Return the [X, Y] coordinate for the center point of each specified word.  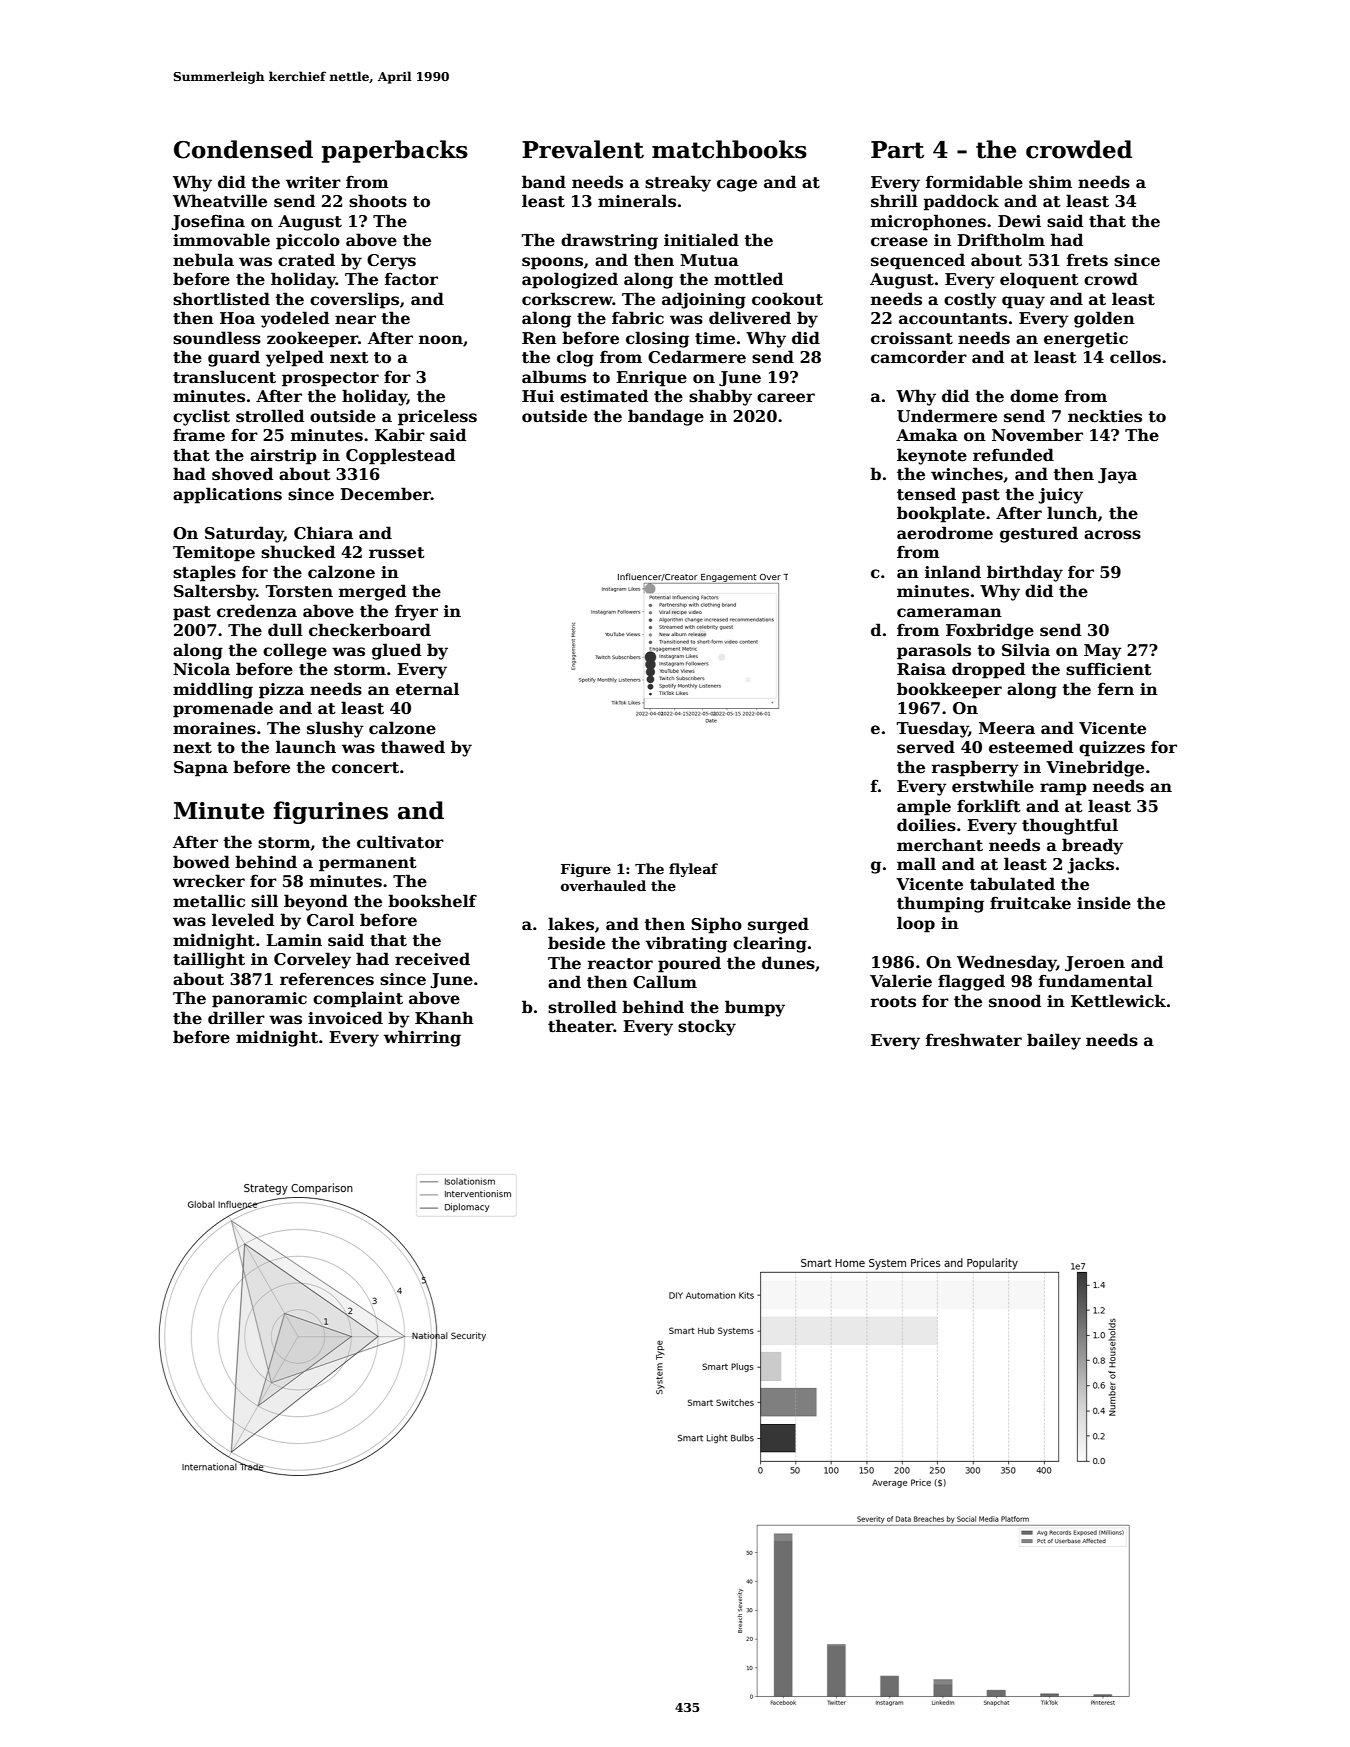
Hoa [237, 318]
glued [396, 651]
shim [1050, 182]
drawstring [609, 241]
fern [1116, 689]
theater [581, 1026]
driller [236, 1018]
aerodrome [945, 533]
